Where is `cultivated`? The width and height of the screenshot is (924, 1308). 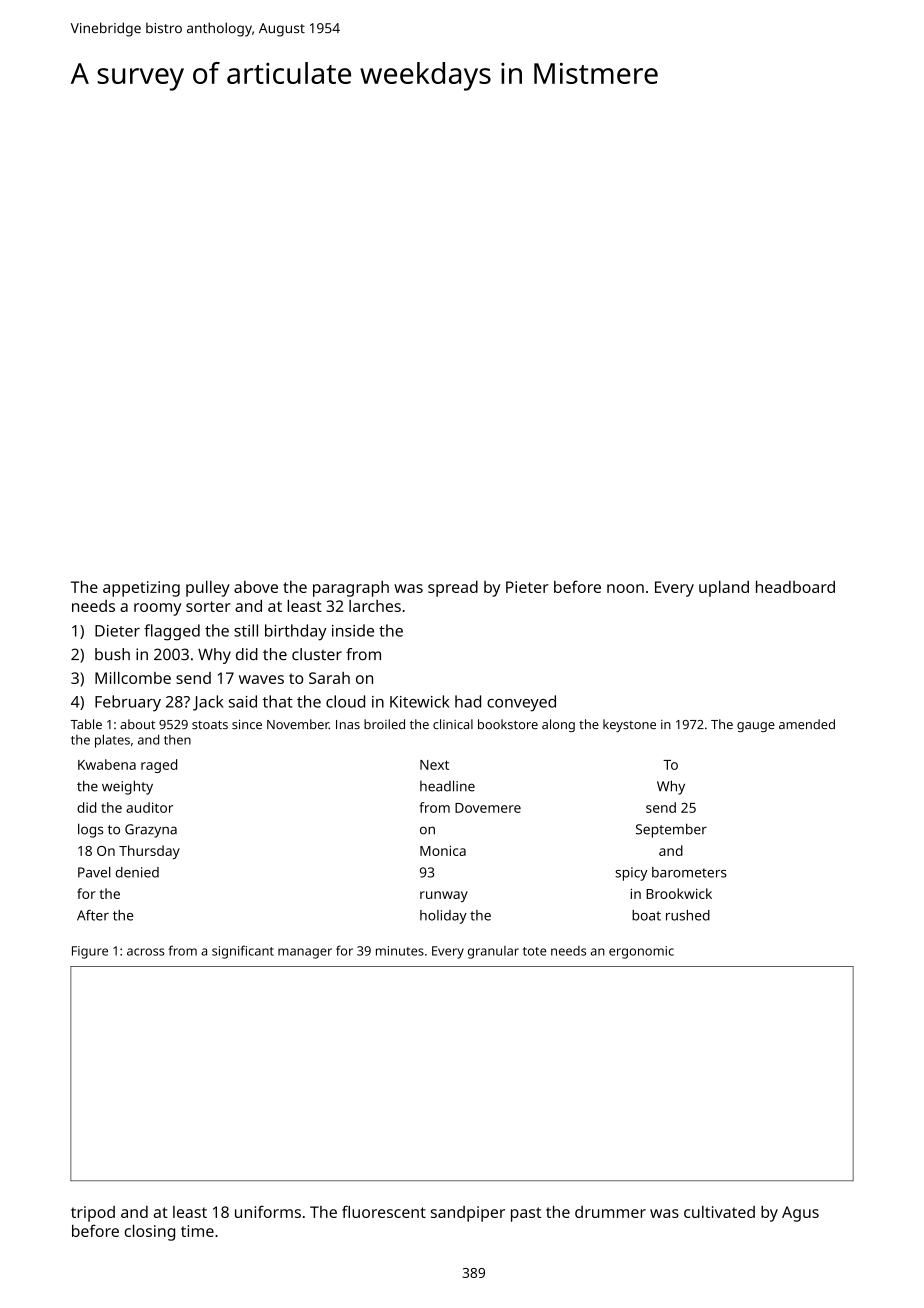
cultivated is located at coordinates (719, 1212).
